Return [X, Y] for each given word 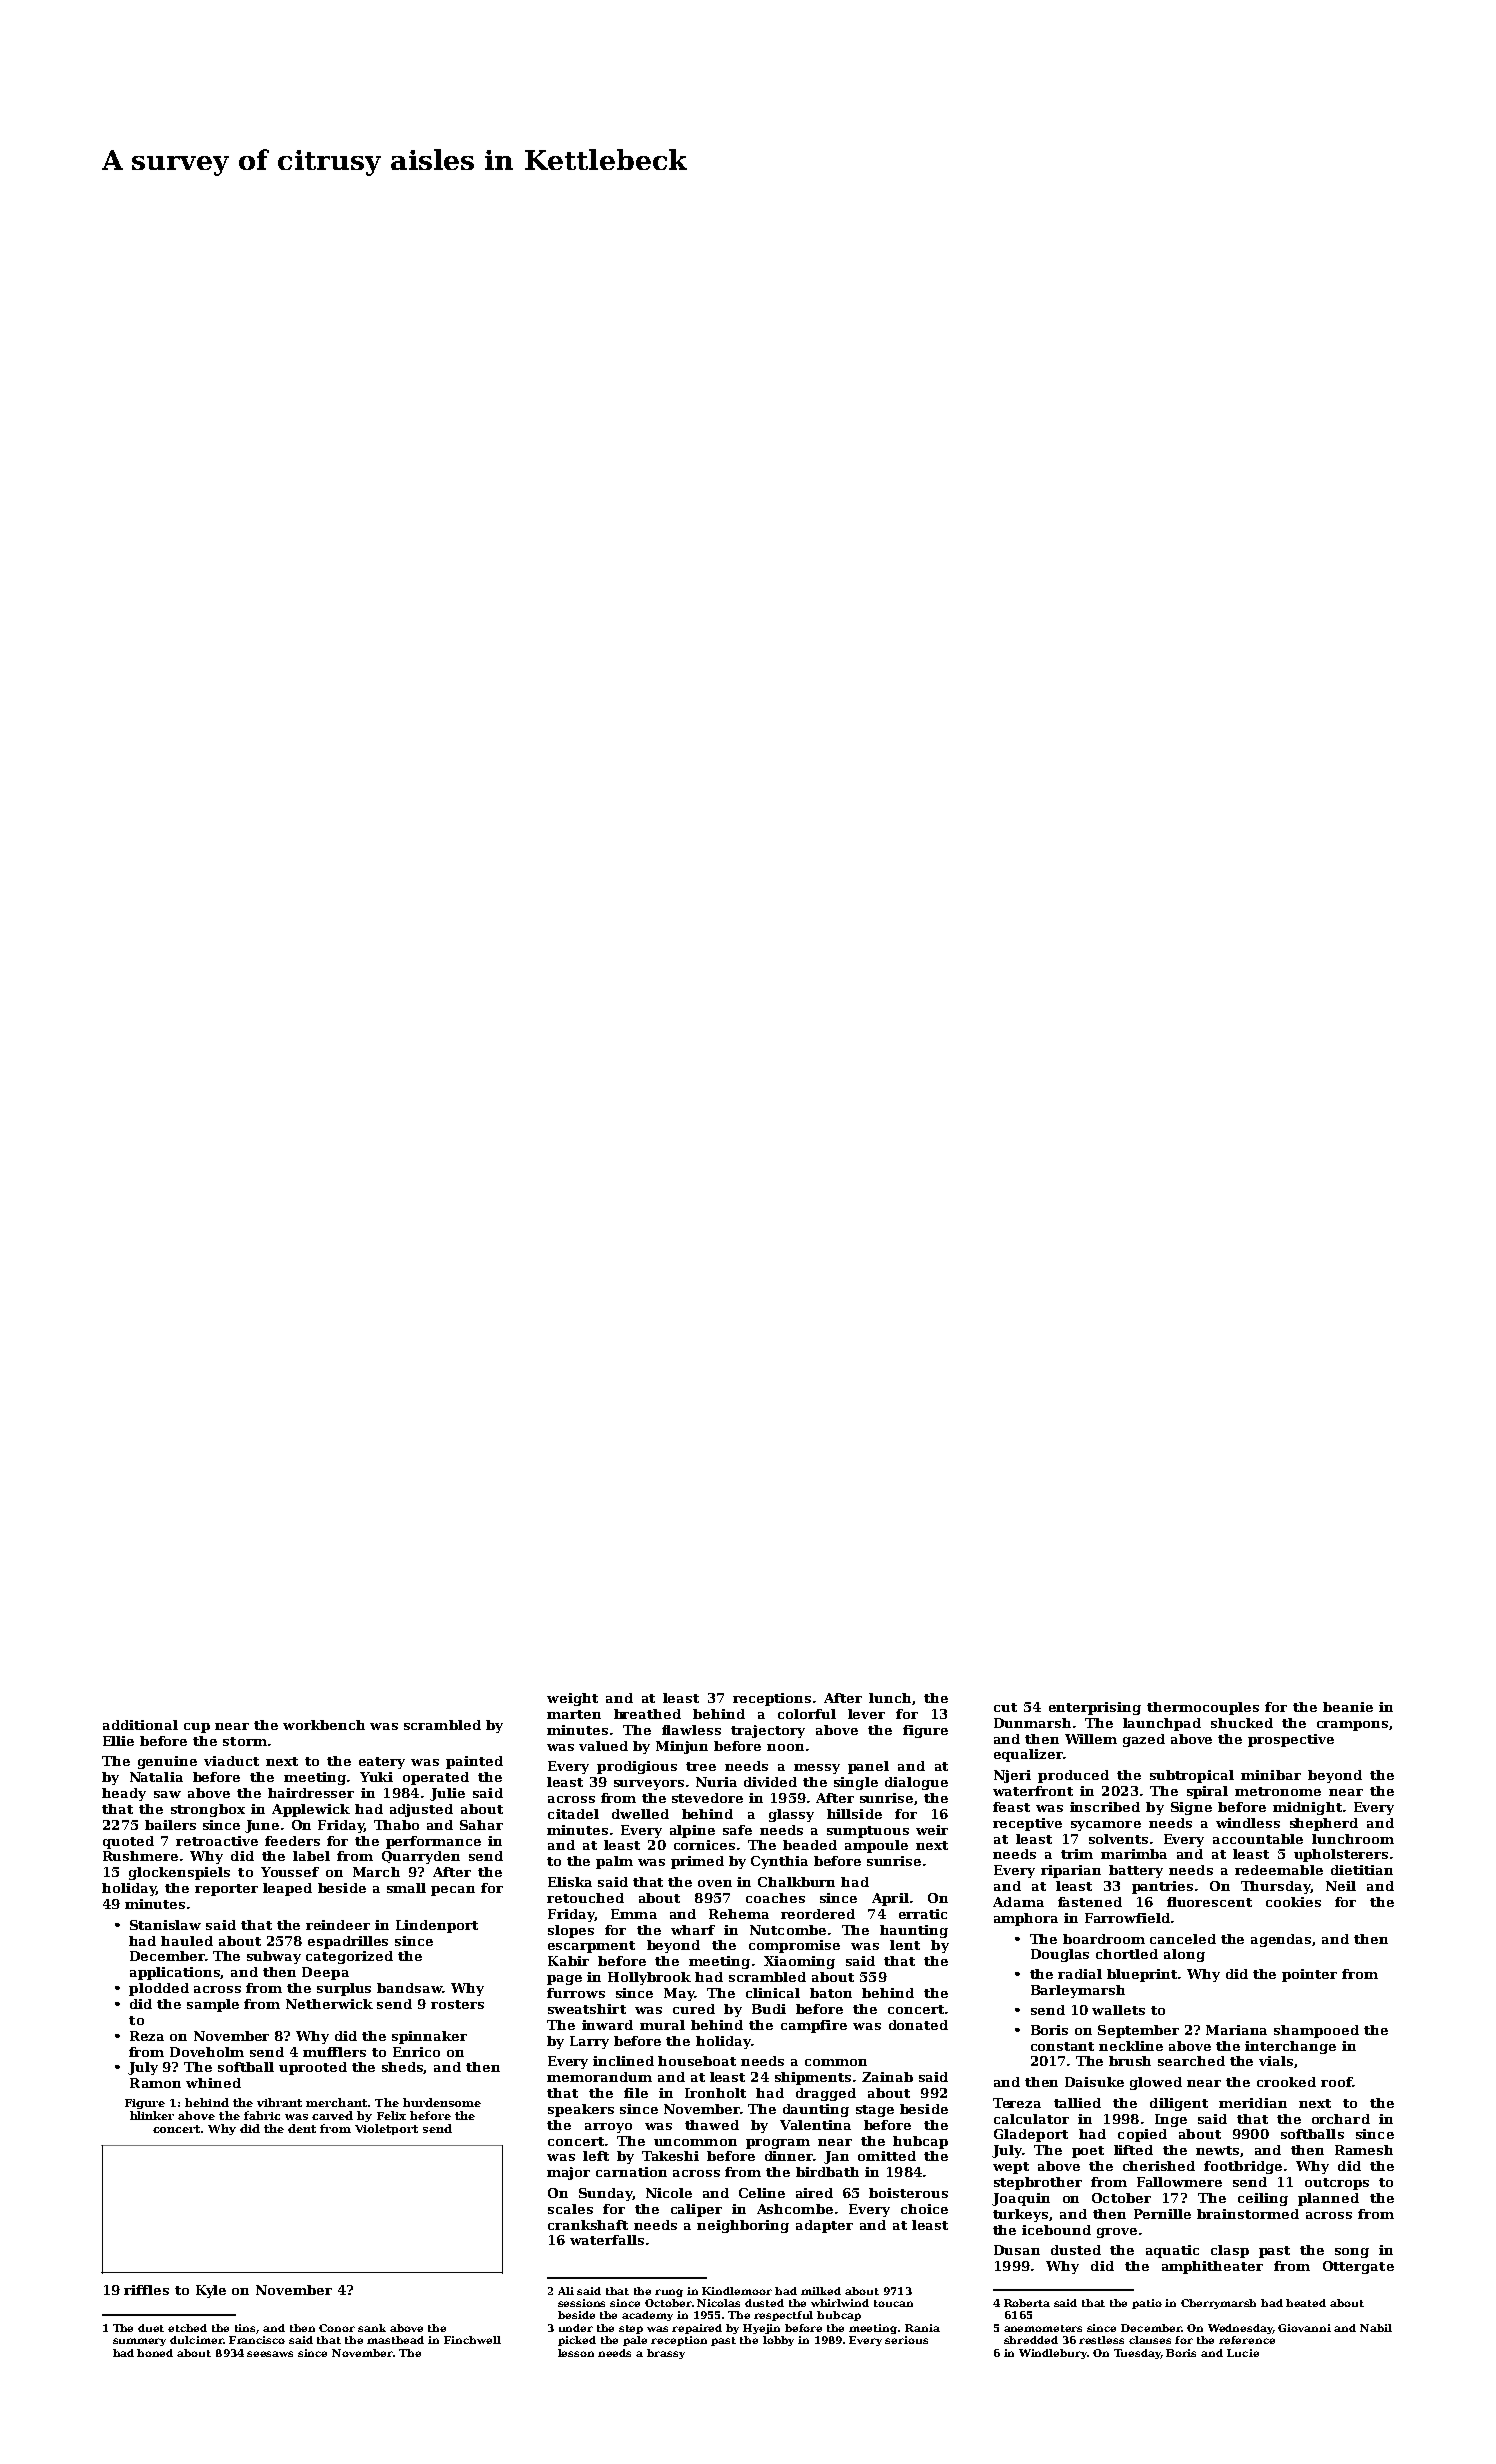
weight [572, 1699]
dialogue [916, 1783]
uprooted [313, 2068]
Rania [922, 2328]
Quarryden [421, 1857]
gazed [1144, 1740]
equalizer [1028, 1755]
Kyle [211, 2291]
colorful [807, 1714]
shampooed [1316, 2031]
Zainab [887, 2077]
